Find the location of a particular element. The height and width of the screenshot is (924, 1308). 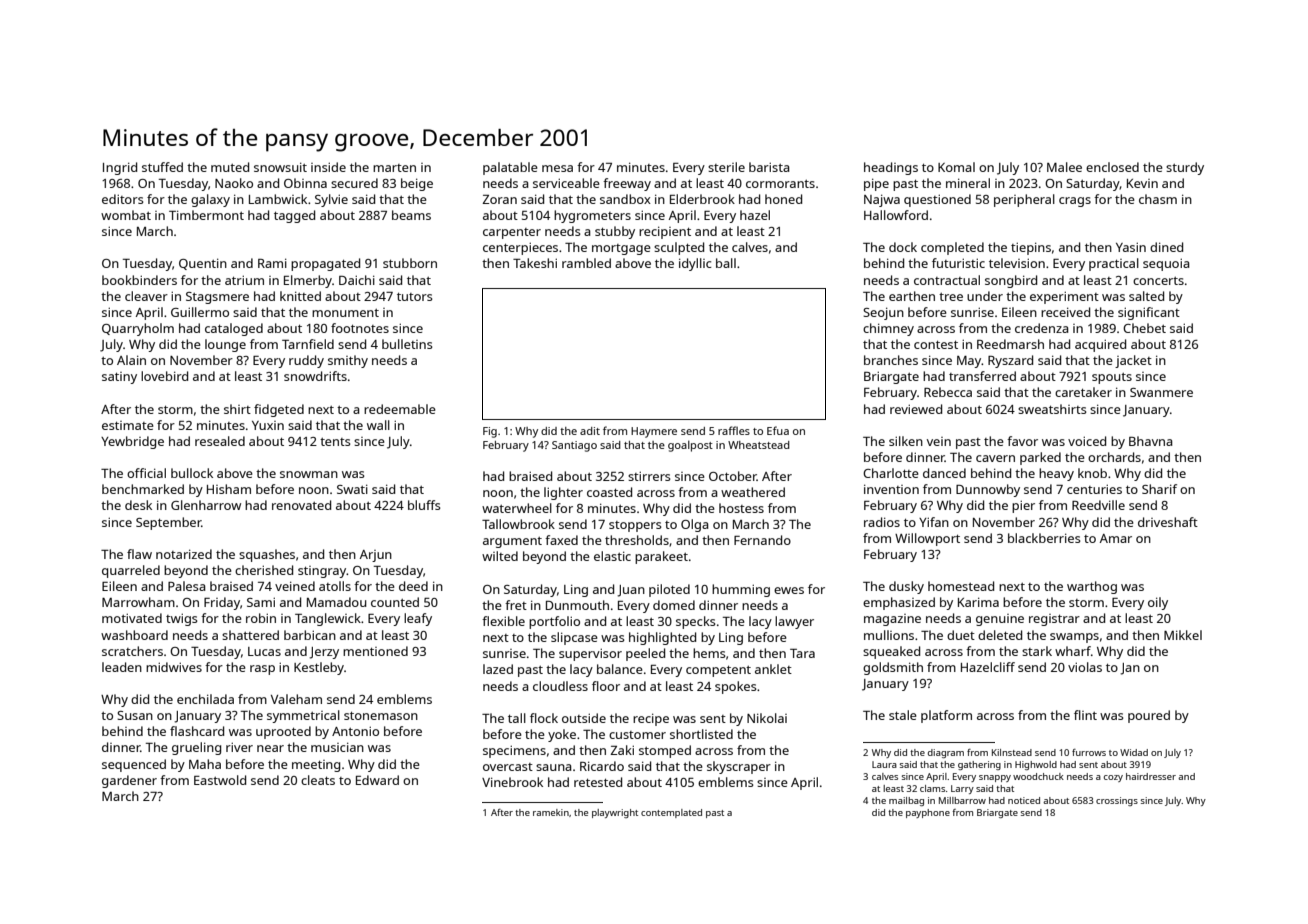

thresholds is located at coordinates (637, 540).
